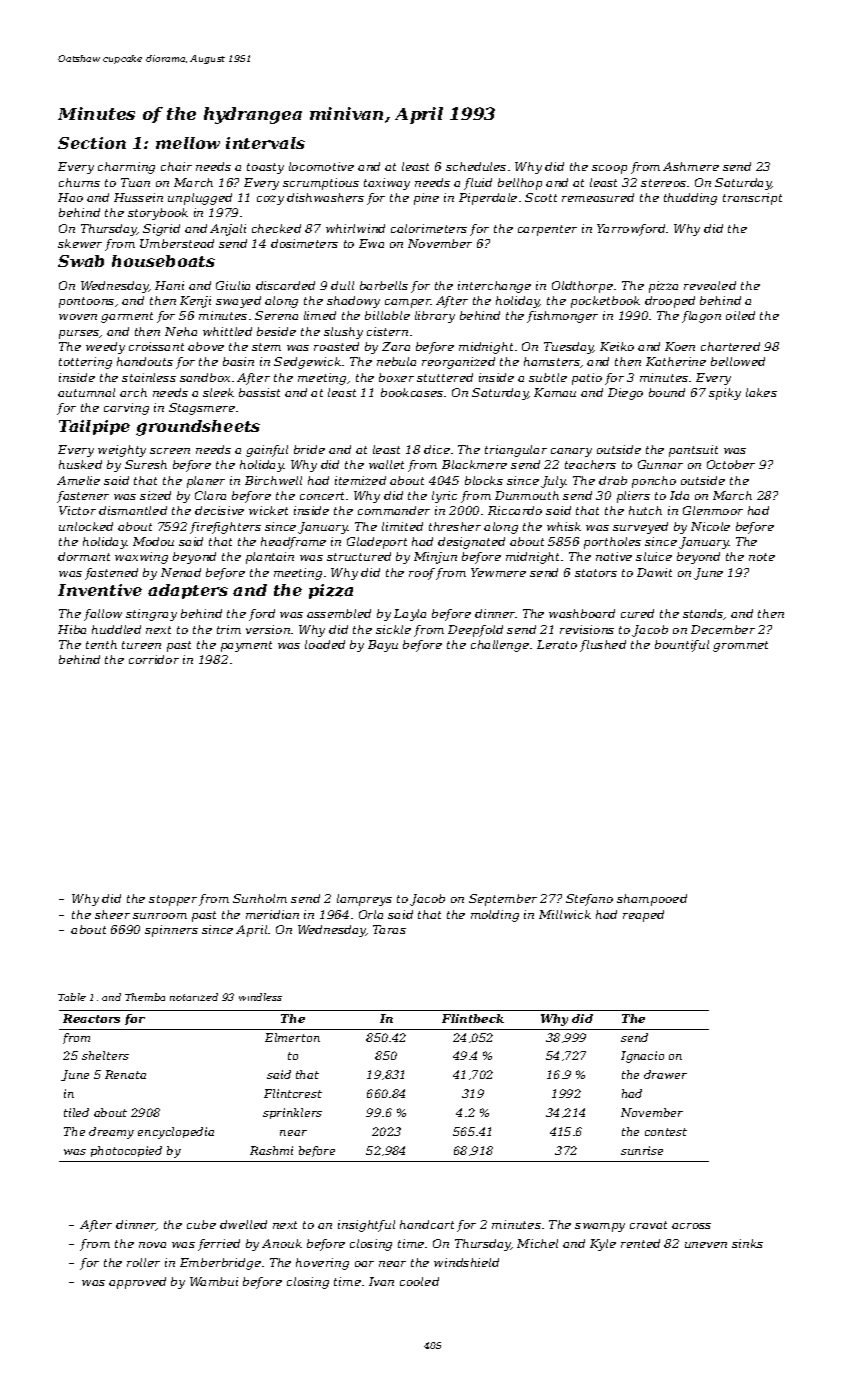 The image size is (849, 1400). I want to click on scoop, so click(609, 169).
